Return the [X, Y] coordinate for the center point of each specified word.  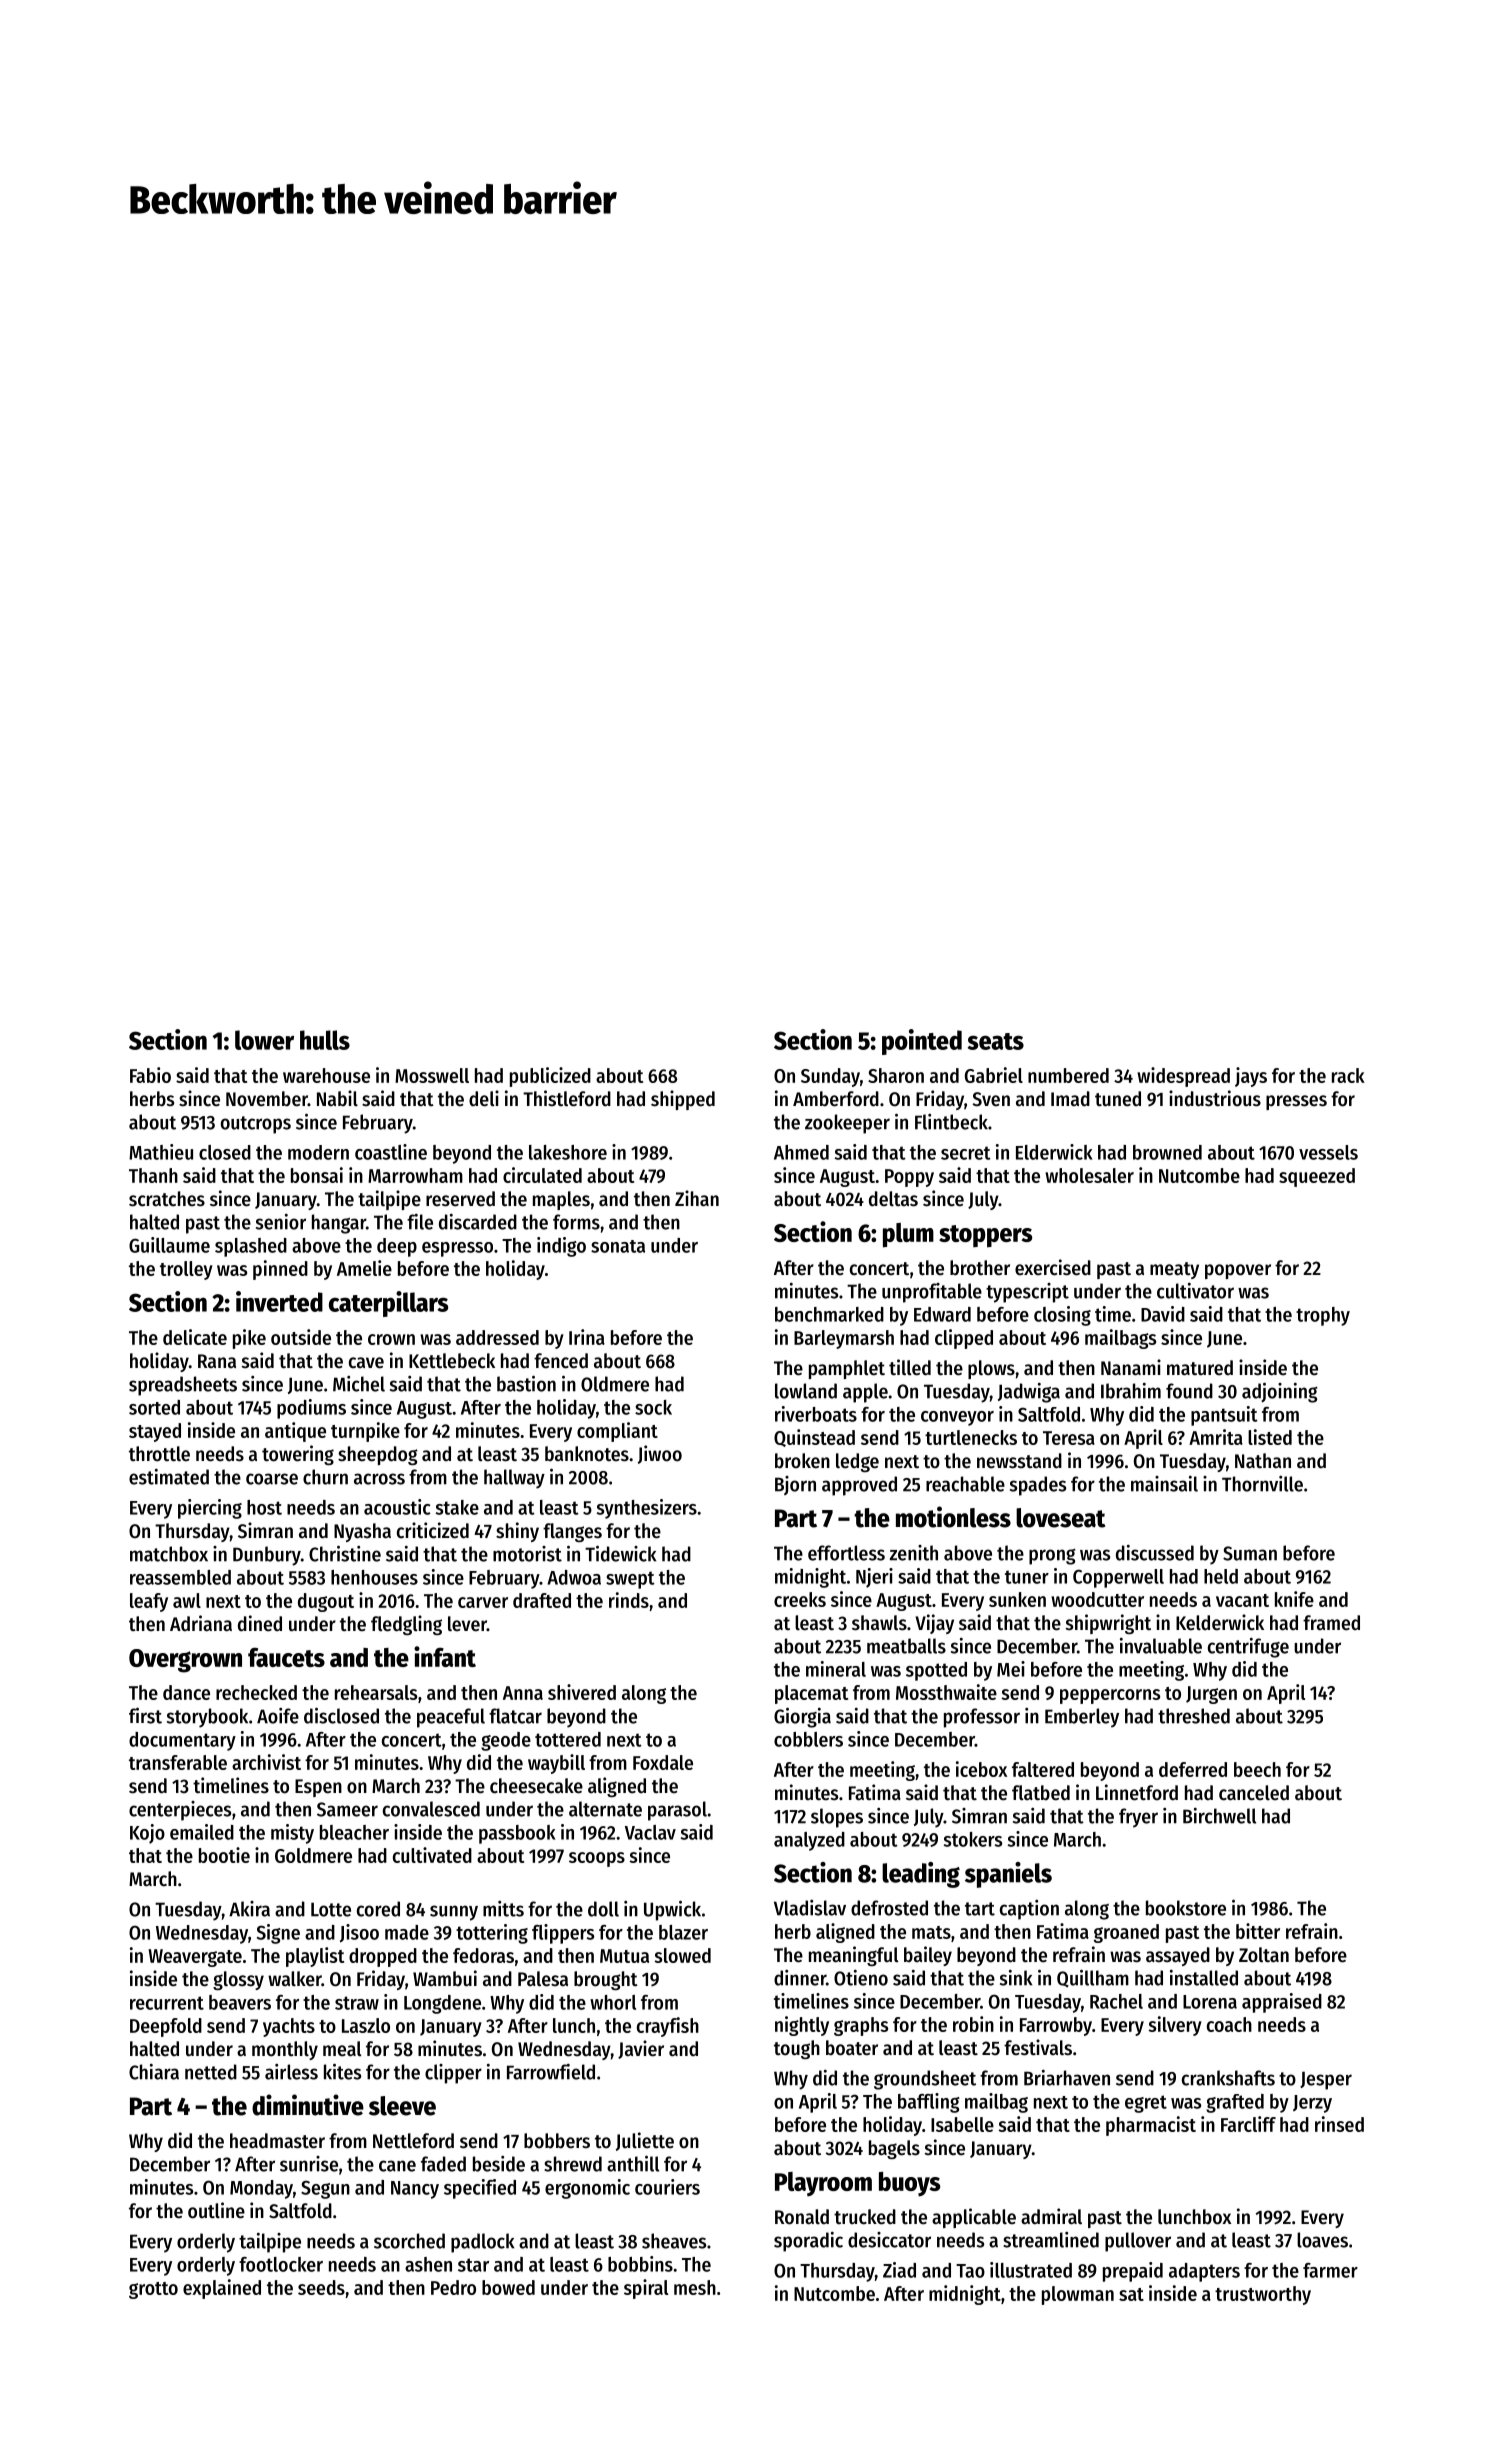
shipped [683, 1100]
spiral [646, 2289]
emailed [202, 1832]
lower [264, 1040]
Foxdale [663, 1762]
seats [996, 1041]
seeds [321, 2287]
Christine [345, 1553]
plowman [1078, 2295]
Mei [1011, 1669]
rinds [629, 1600]
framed [1331, 1623]
